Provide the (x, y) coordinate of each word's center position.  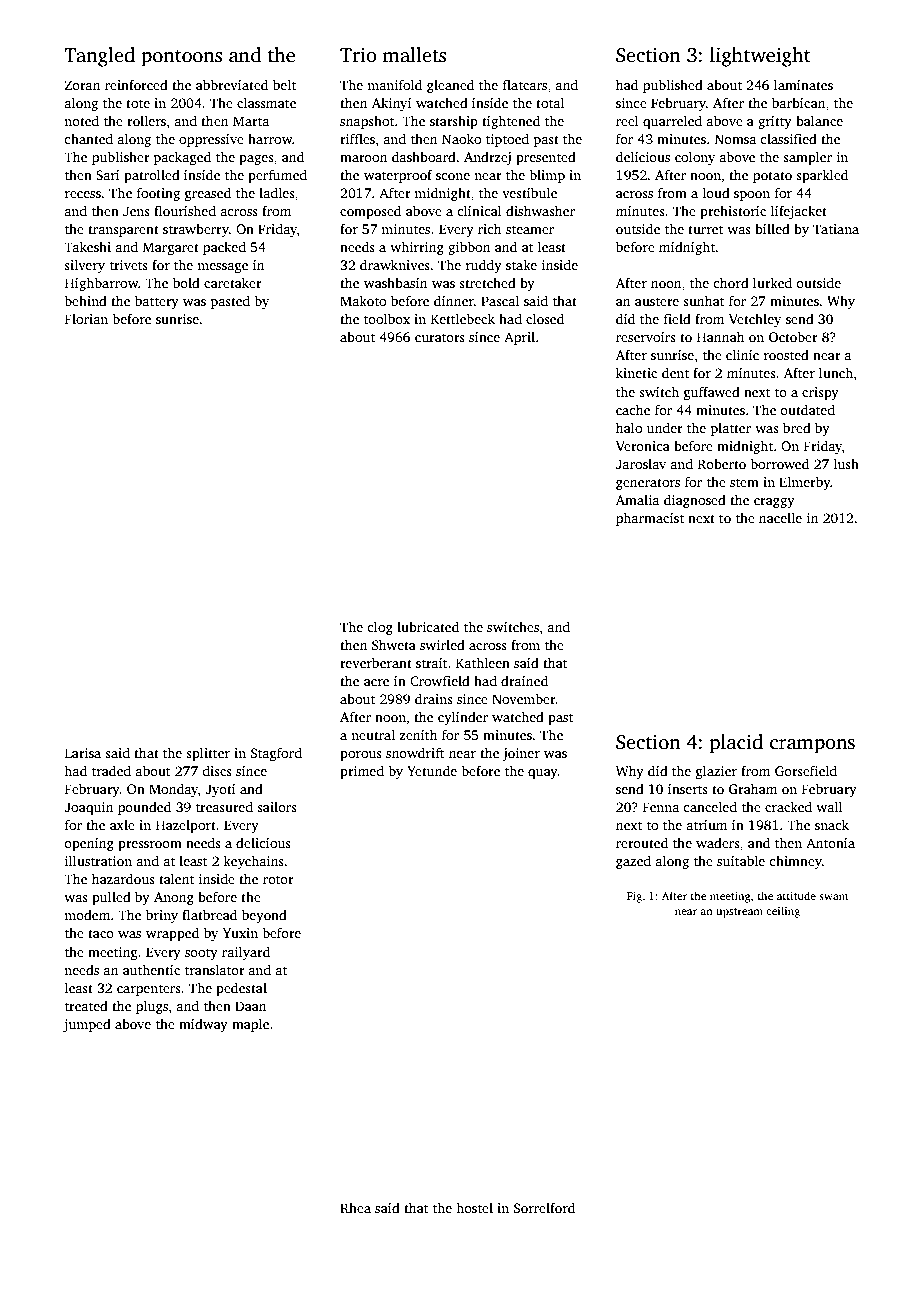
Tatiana (836, 229)
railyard (246, 953)
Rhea (355, 1208)
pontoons (181, 58)
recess (83, 194)
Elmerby (805, 483)
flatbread (209, 914)
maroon (363, 158)
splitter (208, 754)
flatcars (525, 84)
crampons (812, 746)
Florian (86, 318)
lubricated (428, 626)
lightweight (760, 57)
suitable (741, 860)
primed (362, 772)
